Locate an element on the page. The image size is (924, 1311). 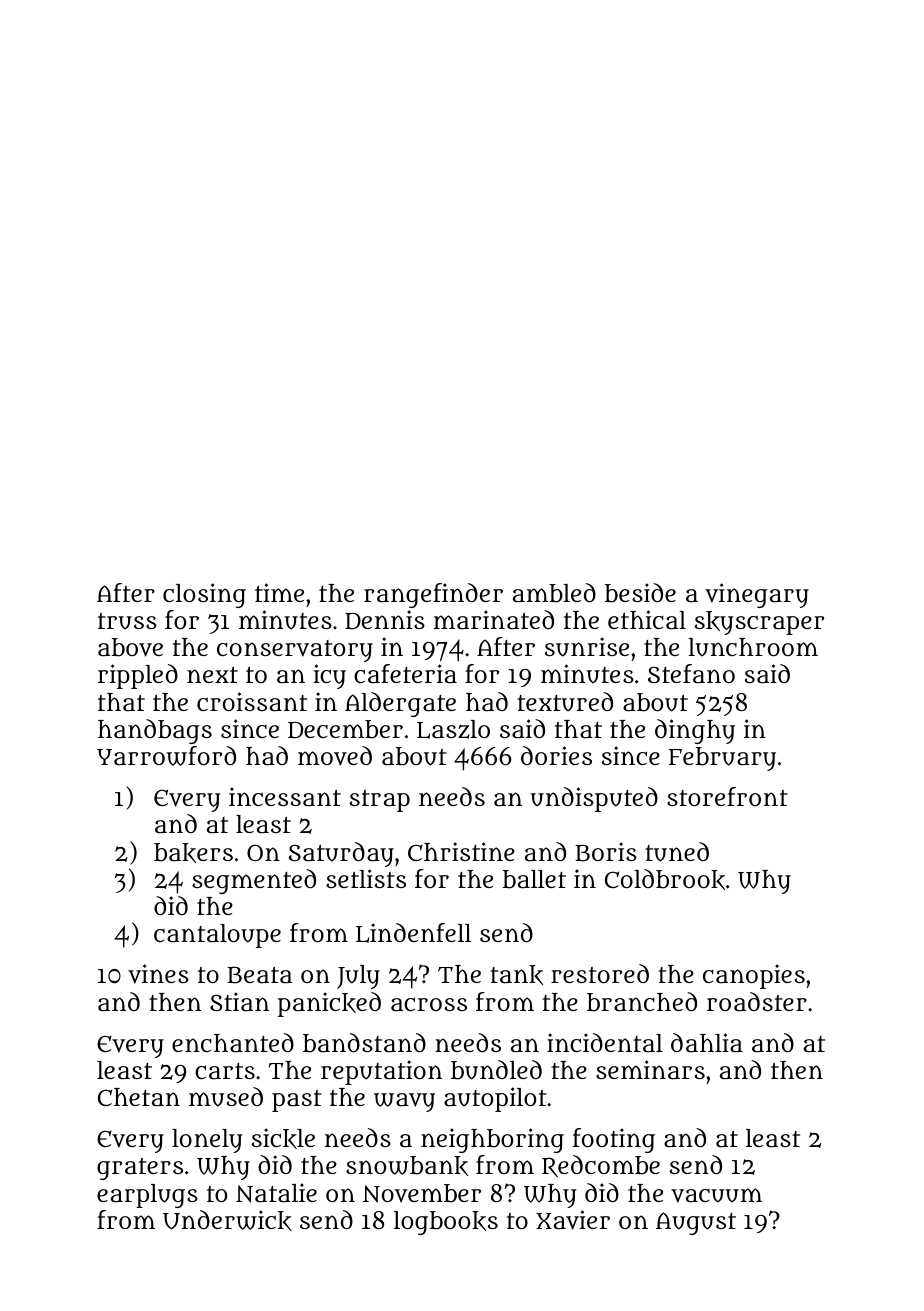
Xavier is located at coordinates (573, 1220).
